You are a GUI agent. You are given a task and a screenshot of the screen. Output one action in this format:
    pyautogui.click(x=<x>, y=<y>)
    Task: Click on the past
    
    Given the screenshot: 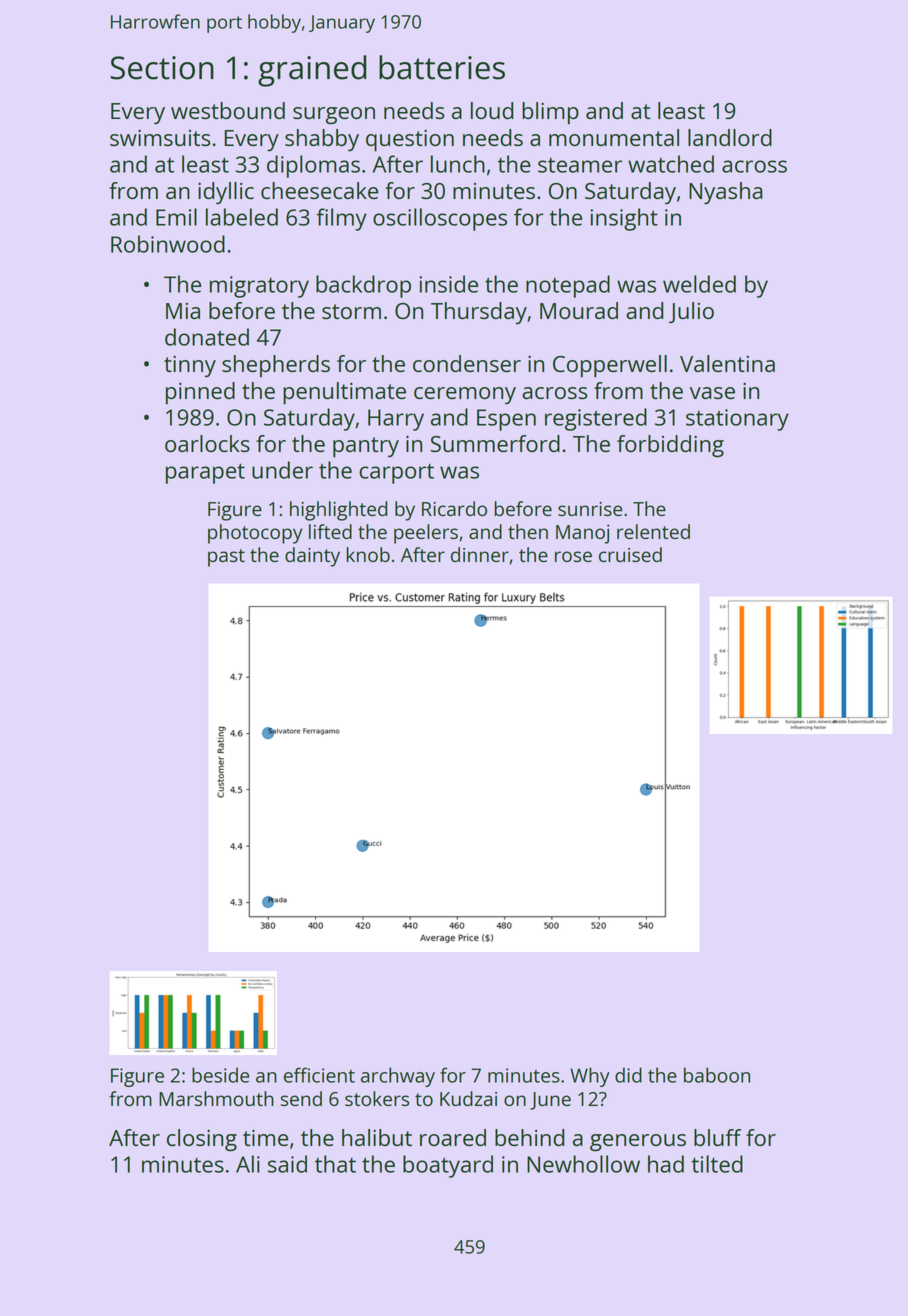 What is the action you would take?
    pyautogui.click(x=226, y=558)
